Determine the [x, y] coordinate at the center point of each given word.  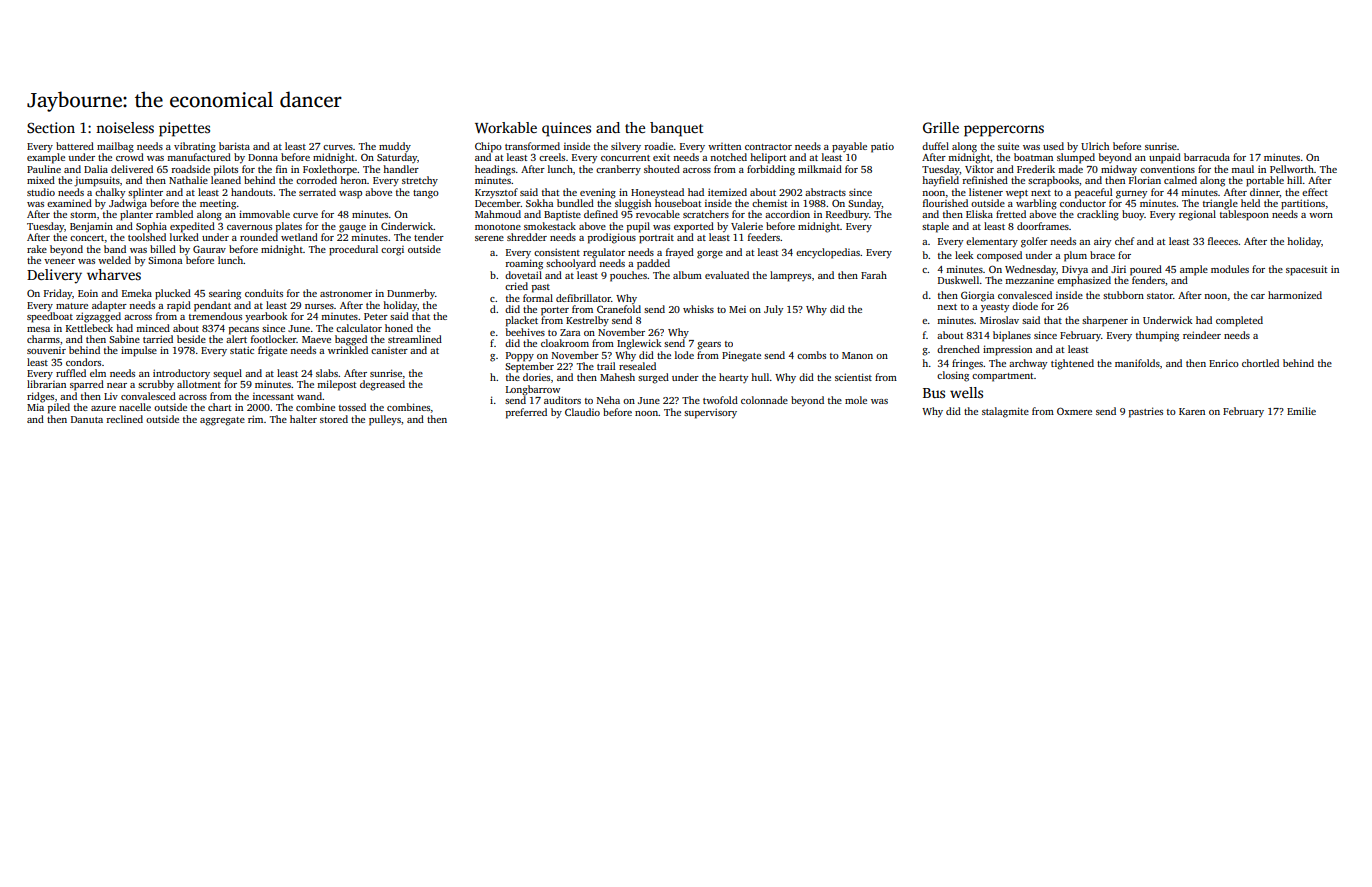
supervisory [710, 413]
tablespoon [1244, 215]
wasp [350, 195]
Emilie [1301, 411]
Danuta [87, 419]
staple [935, 227]
